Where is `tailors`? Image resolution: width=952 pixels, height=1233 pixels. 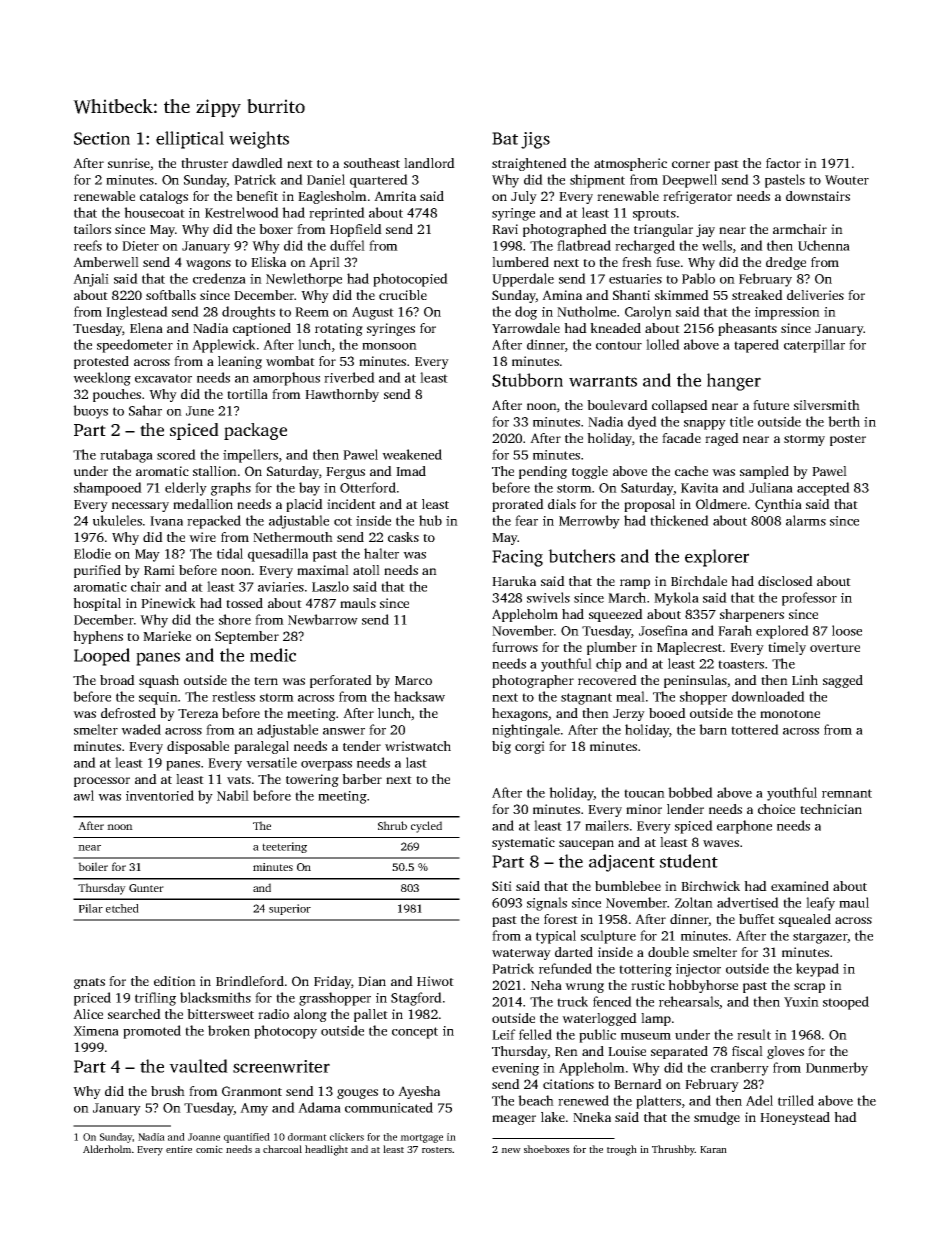
tailors is located at coordinates (92, 229).
